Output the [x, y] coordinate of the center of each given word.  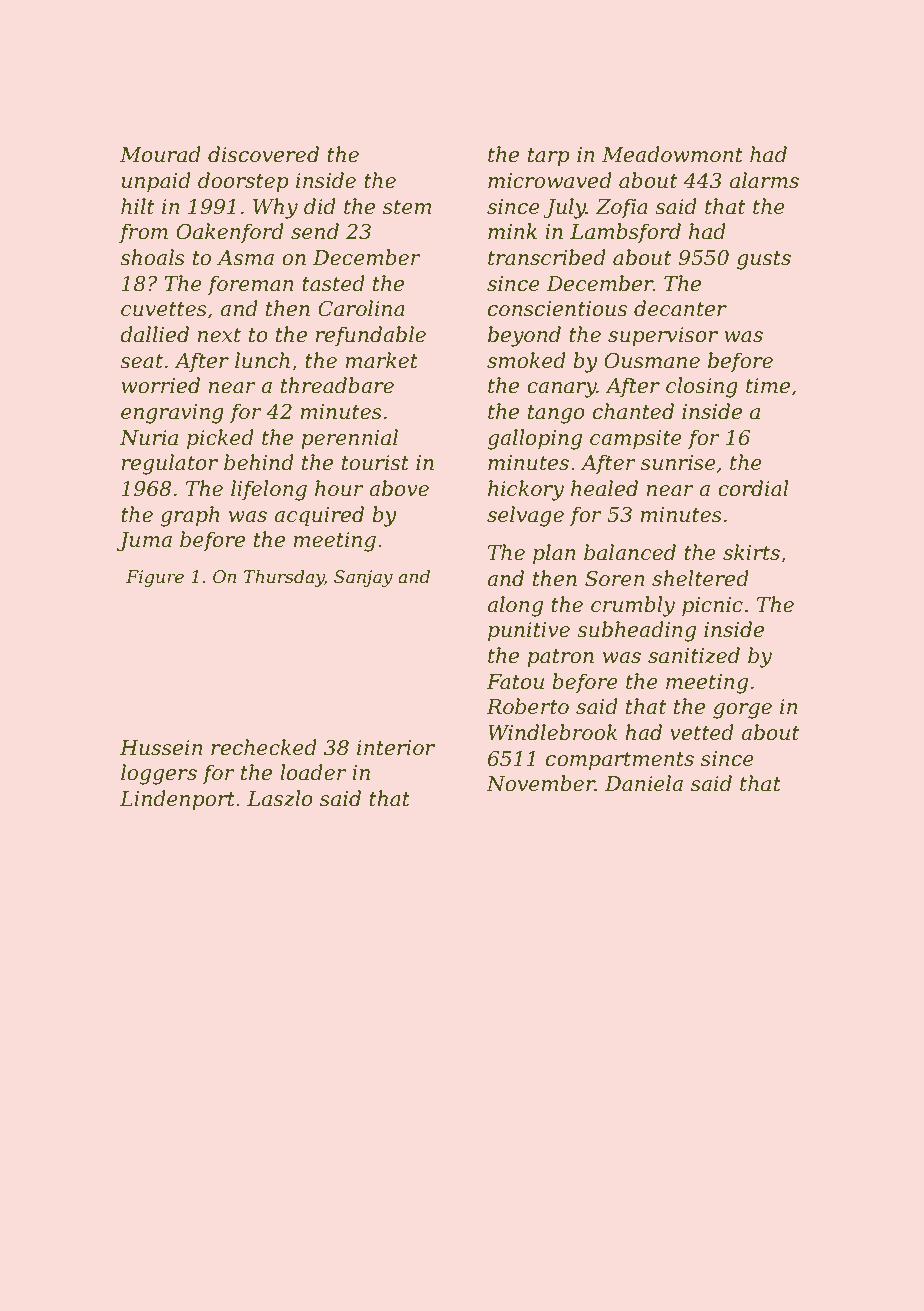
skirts [751, 552]
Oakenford [230, 233]
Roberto [527, 706]
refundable [371, 336]
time [768, 386]
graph [190, 516]
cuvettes [164, 309]
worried [160, 385]
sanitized [694, 655]
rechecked [264, 747]
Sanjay [363, 578]
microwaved [550, 180]
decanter [680, 308]
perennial [349, 439]
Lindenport [177, 800]
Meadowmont [672, 154]
